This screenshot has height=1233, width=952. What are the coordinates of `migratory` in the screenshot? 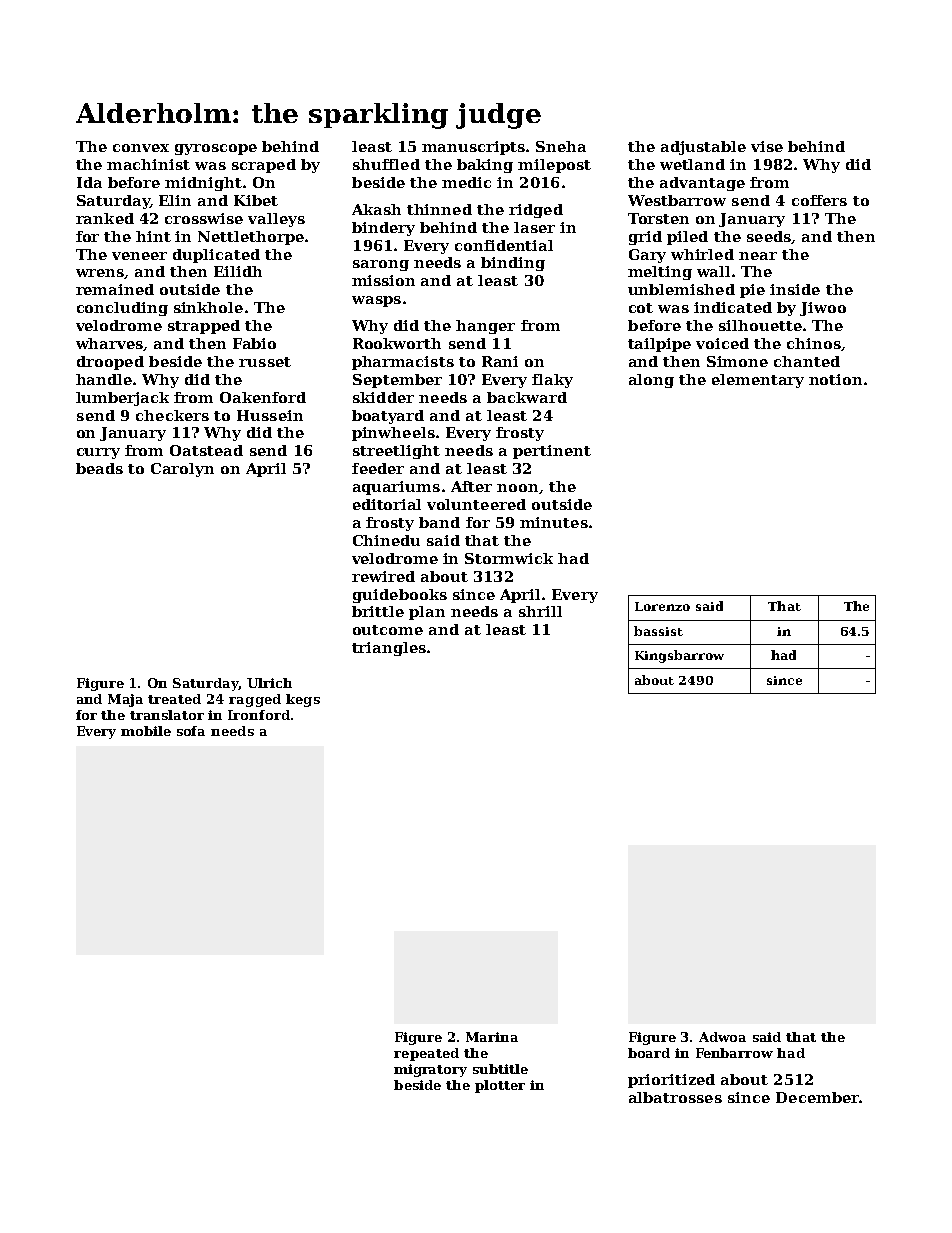 It's located at (430, 1070).
